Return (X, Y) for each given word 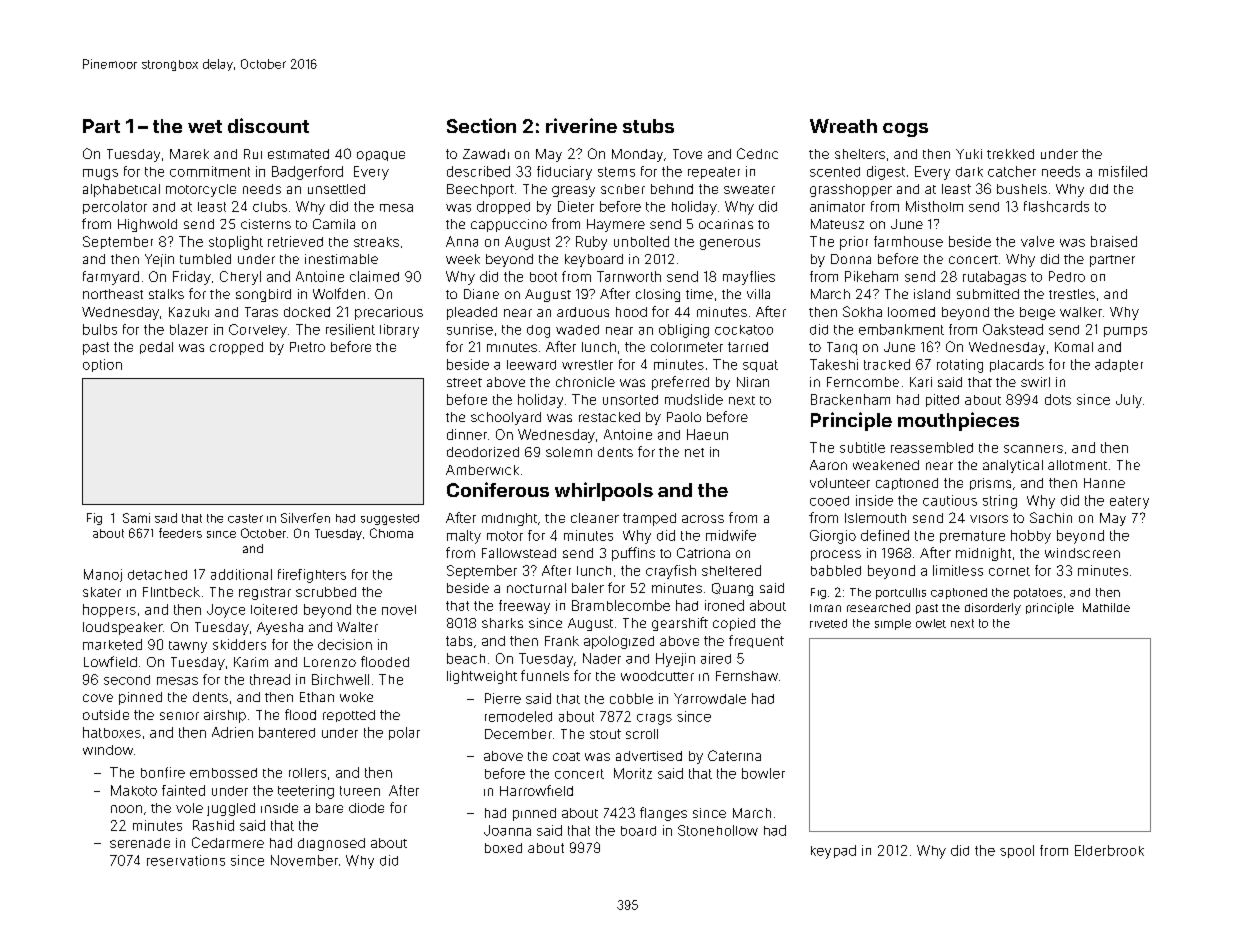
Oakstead (1013, 329)
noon (126, 809)
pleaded (472, 313)
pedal (156, 348)
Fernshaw (747, 676)
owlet (931, 623)
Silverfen (305, 518)
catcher (1012, 171)
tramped (649, 519)
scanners (1033, 449)
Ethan (317, 697)
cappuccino (509, 225)
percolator (115, 207)
